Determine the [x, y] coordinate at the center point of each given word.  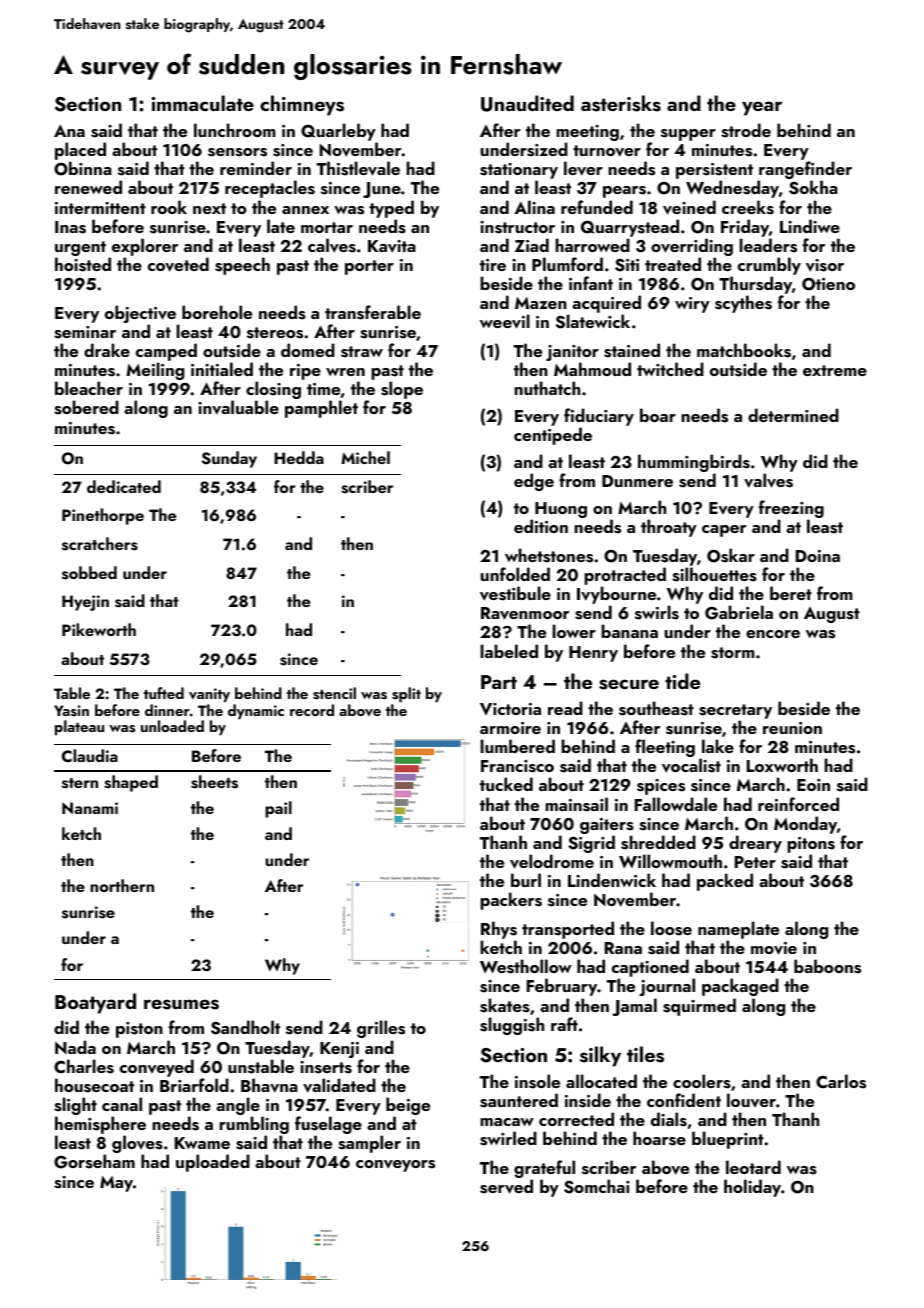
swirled [508, 1138]
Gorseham [94, 1162]
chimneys [302, 105]
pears [624, 192]
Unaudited [527, 103]
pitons [811, 845]
